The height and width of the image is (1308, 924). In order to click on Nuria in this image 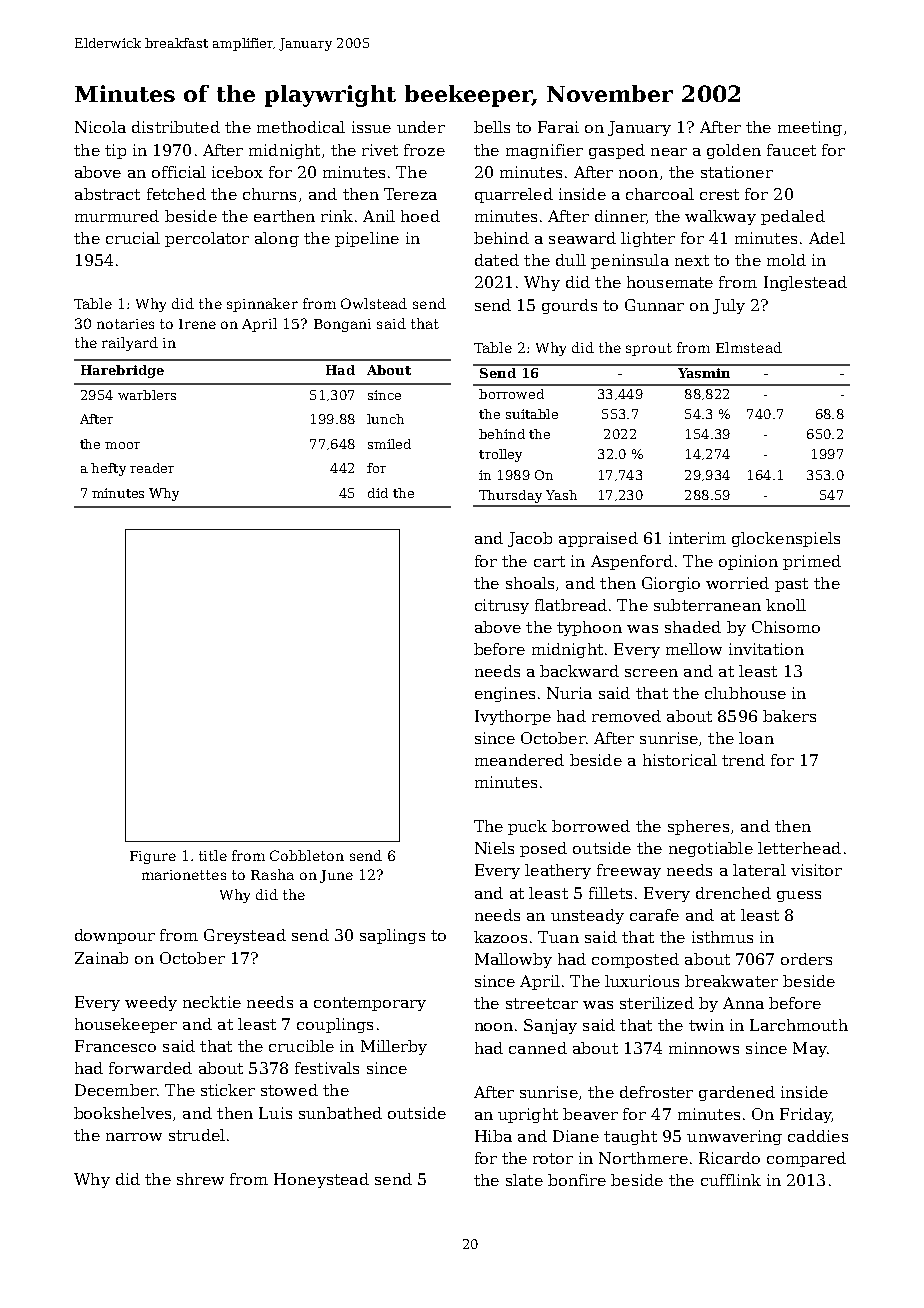, I will do `click(569, 693)`.
